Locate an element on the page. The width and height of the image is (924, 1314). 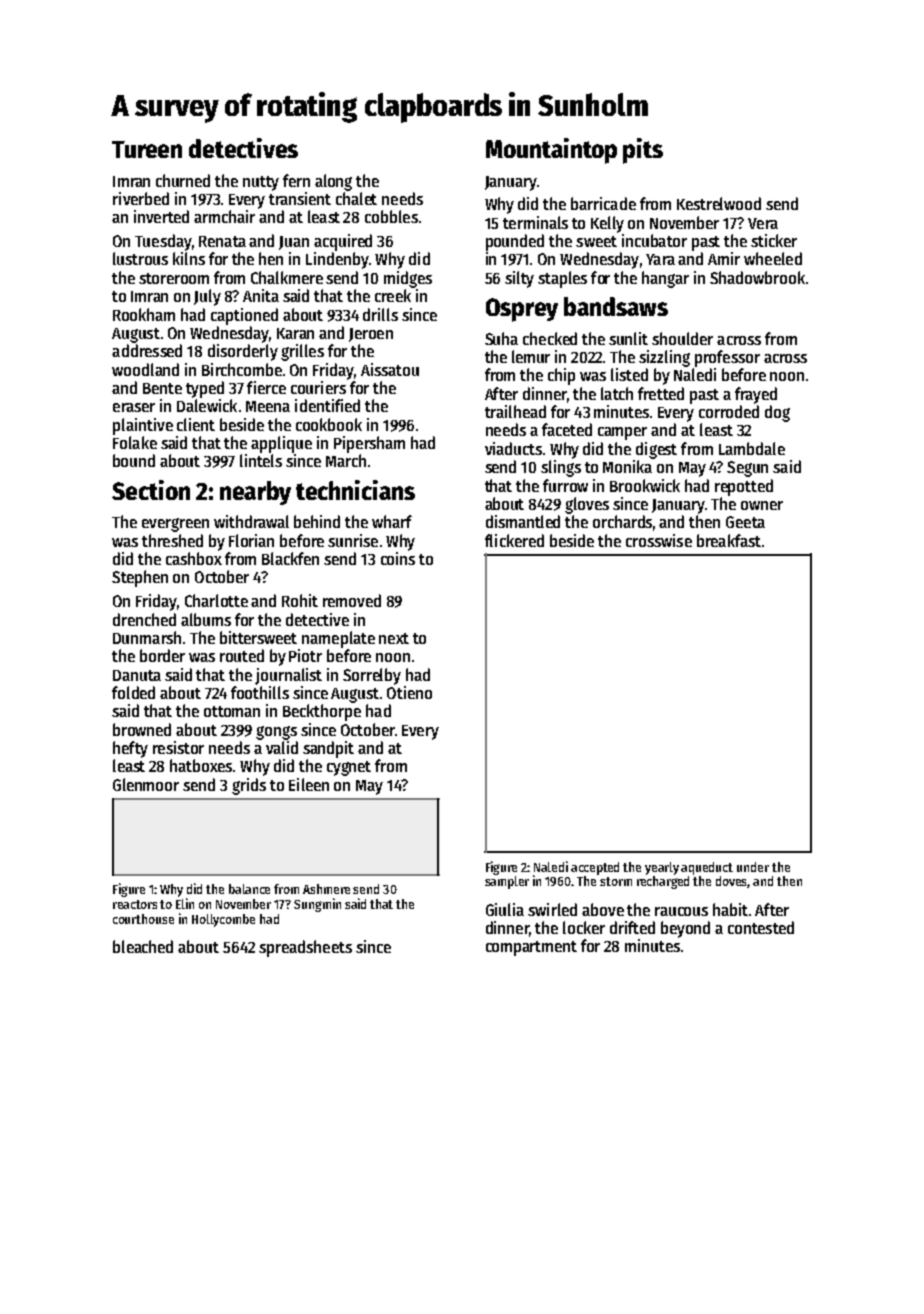
bleached is located at coordinates (143, 946).
